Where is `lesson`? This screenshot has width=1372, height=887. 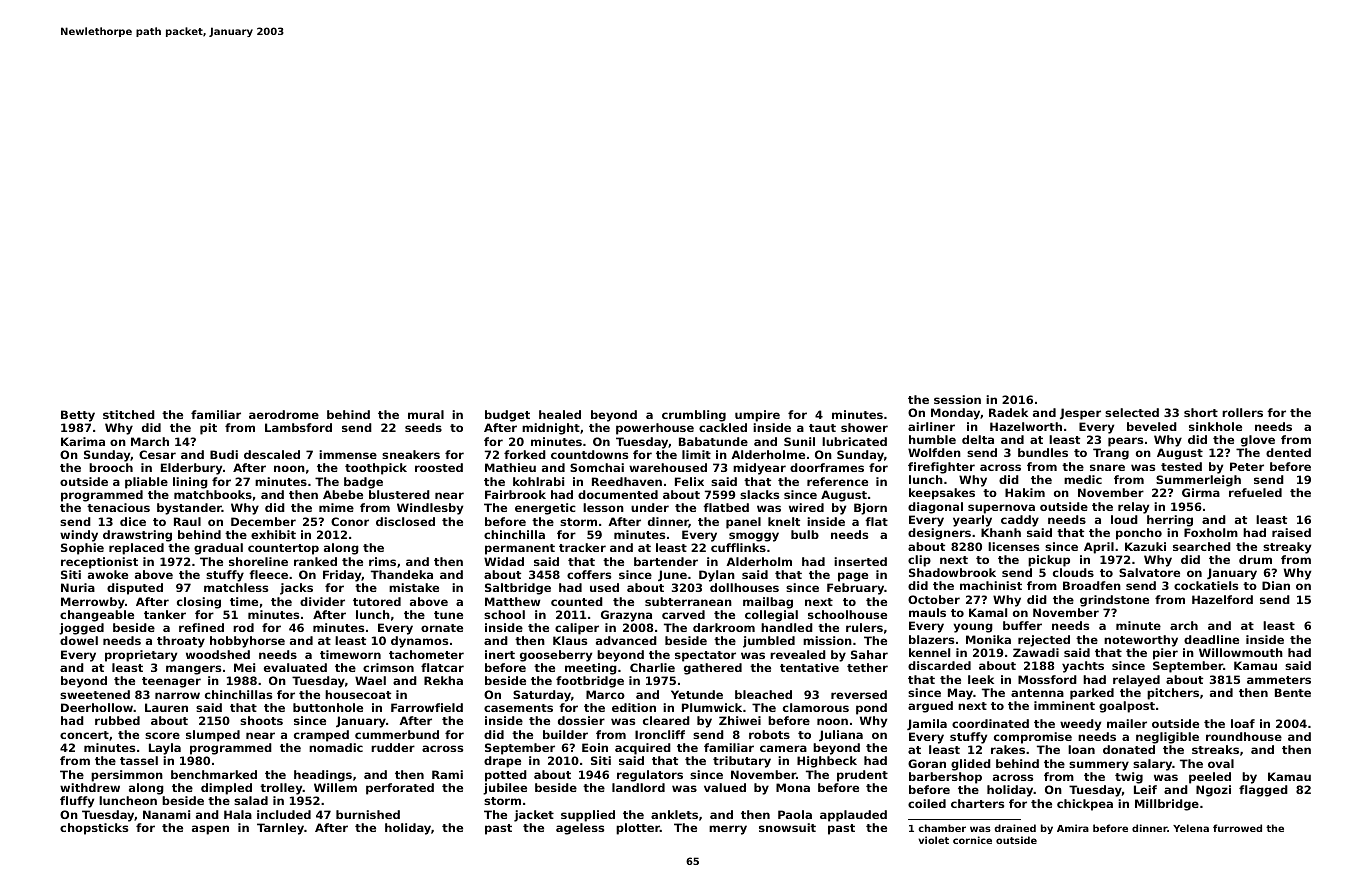
lesson is located at coordinates (603, 507).
